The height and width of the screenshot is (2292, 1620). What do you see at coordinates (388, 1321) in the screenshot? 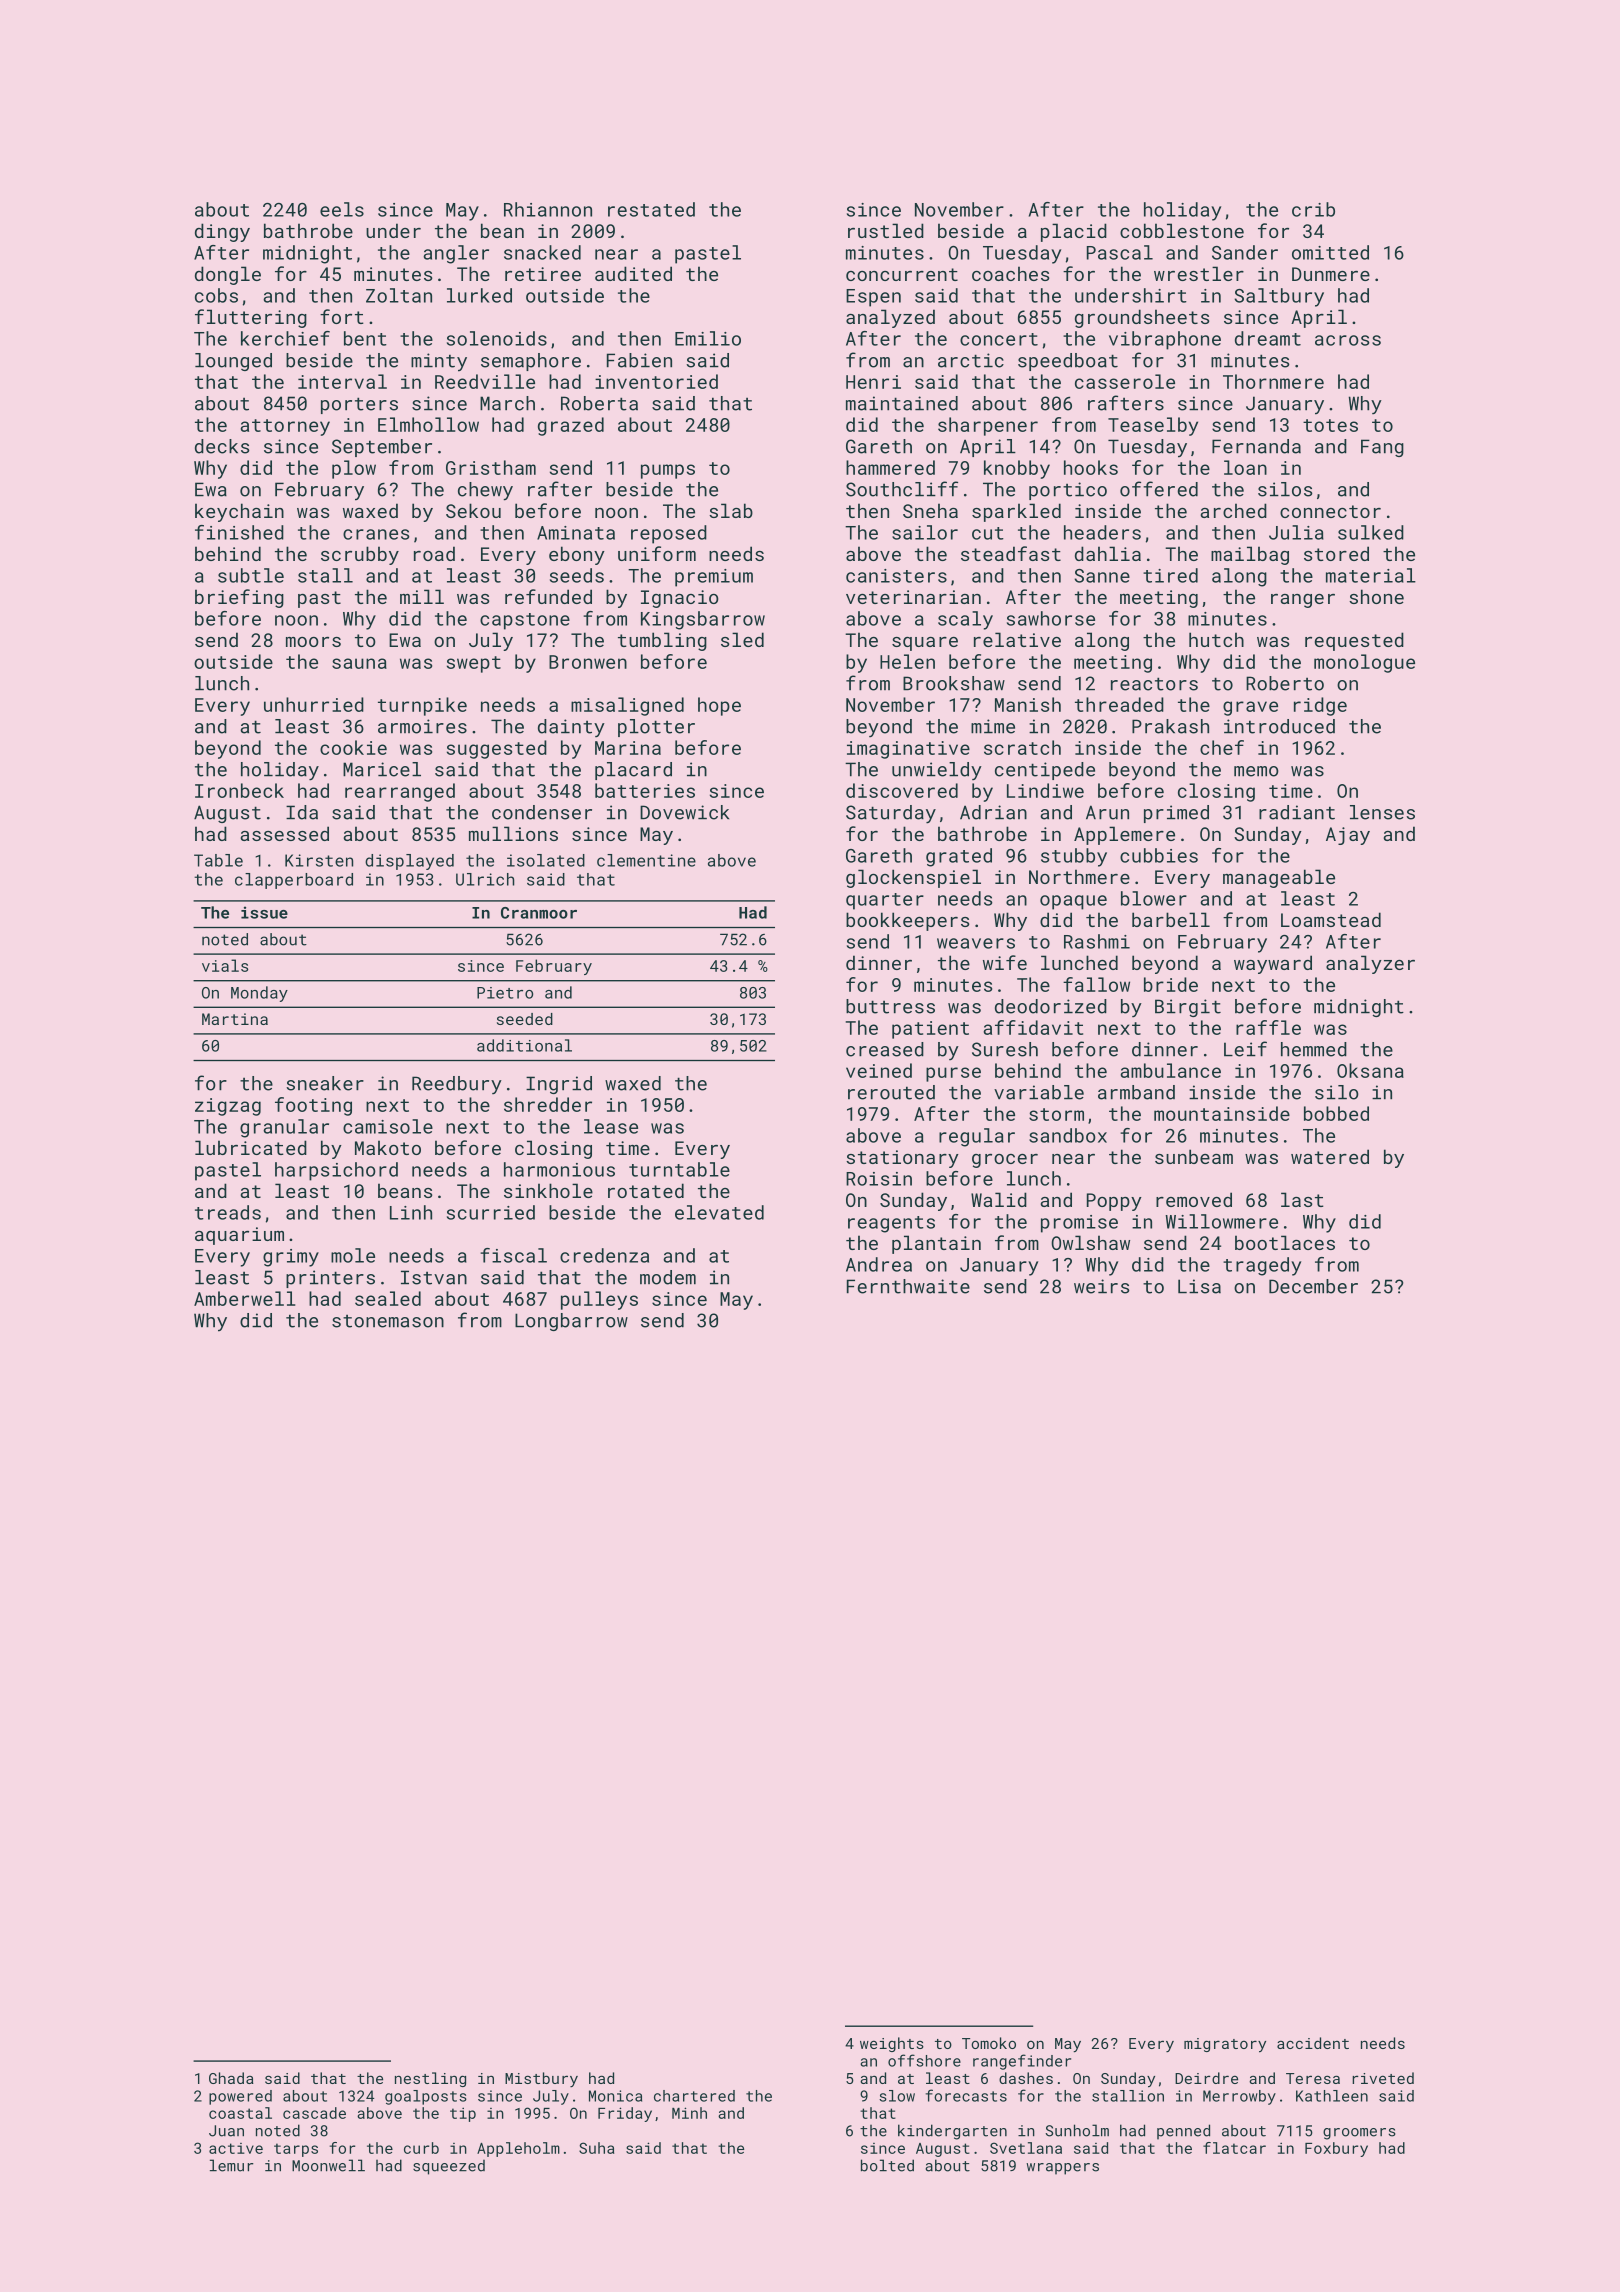
I see `stonemason` at bounding box center [388, 1321].
